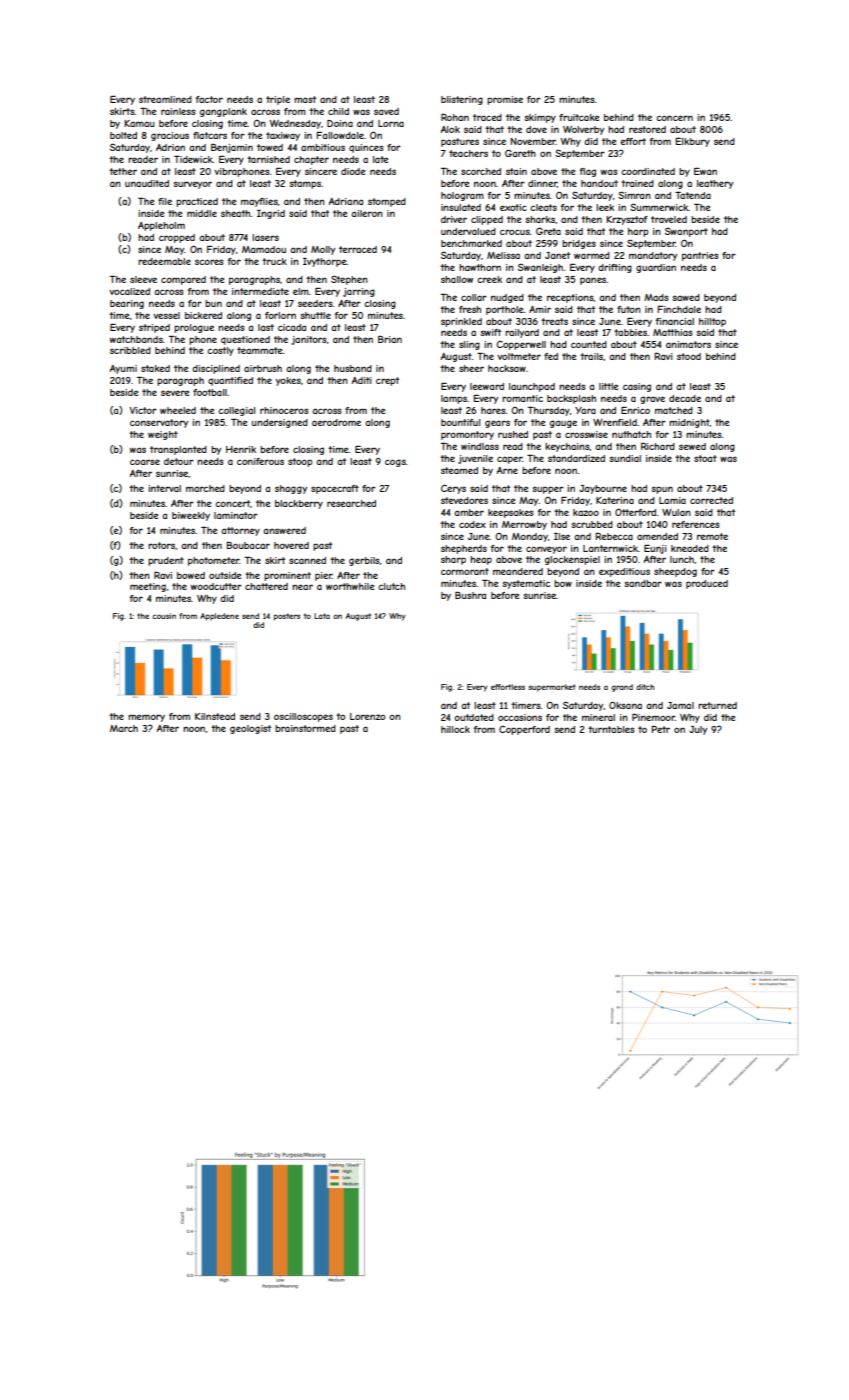 The image size is (849, 1400). Describe the element at coordinates (470, 595) in the screenshot. I see `Bushra` at that location.
